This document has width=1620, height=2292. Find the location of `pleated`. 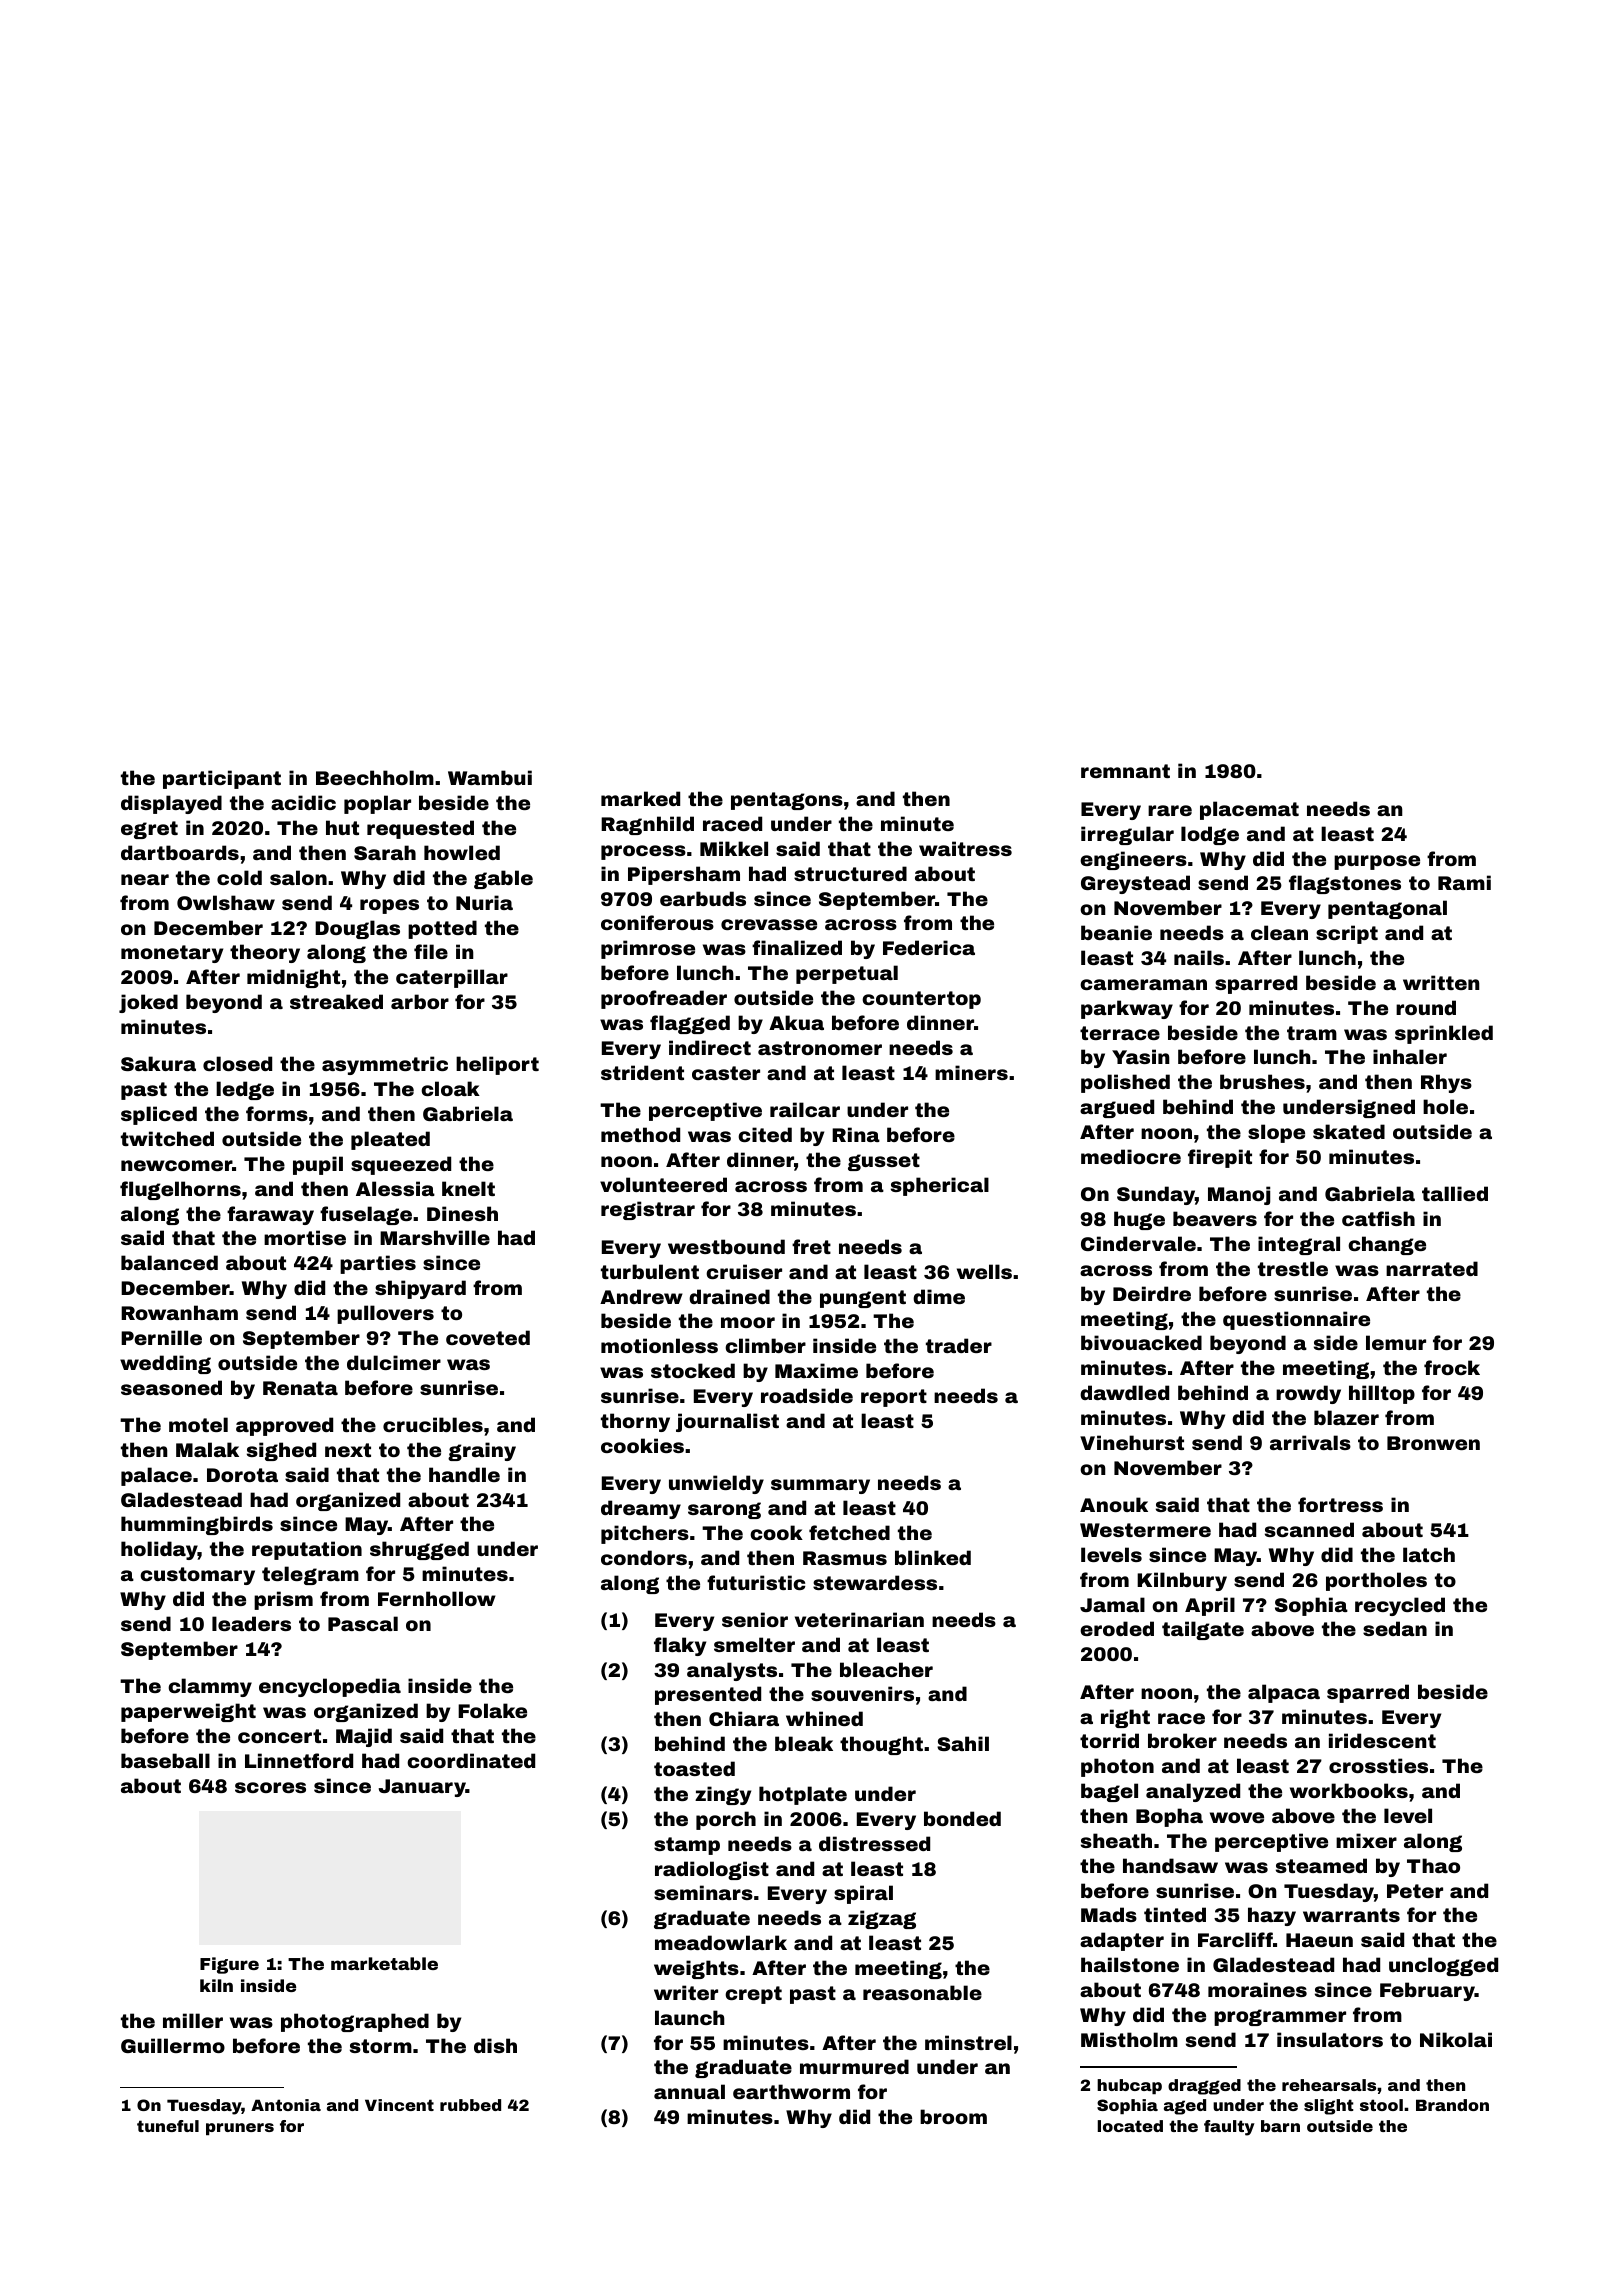

pleated is located at coordinates (390, 1140).
